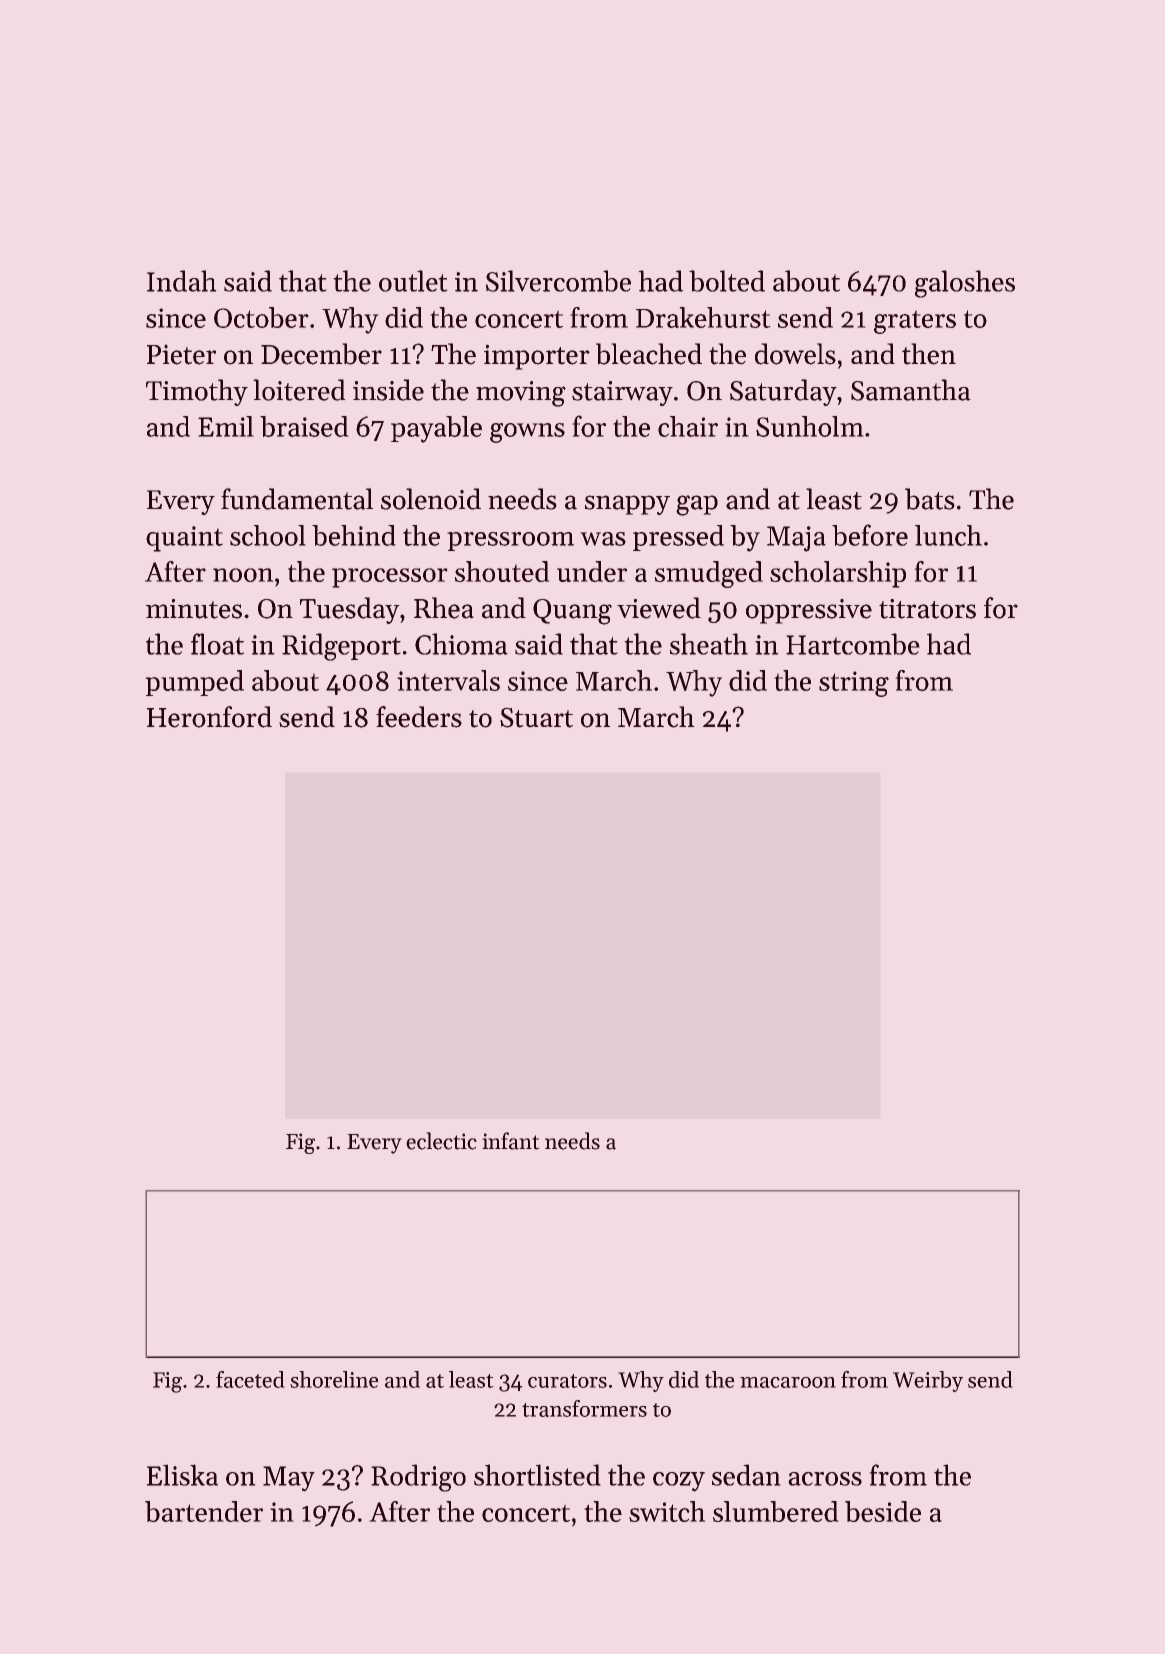  What do you see at coordinates (413, 281) in the page?
I see `outlet` at bounding box center [413, 281].
